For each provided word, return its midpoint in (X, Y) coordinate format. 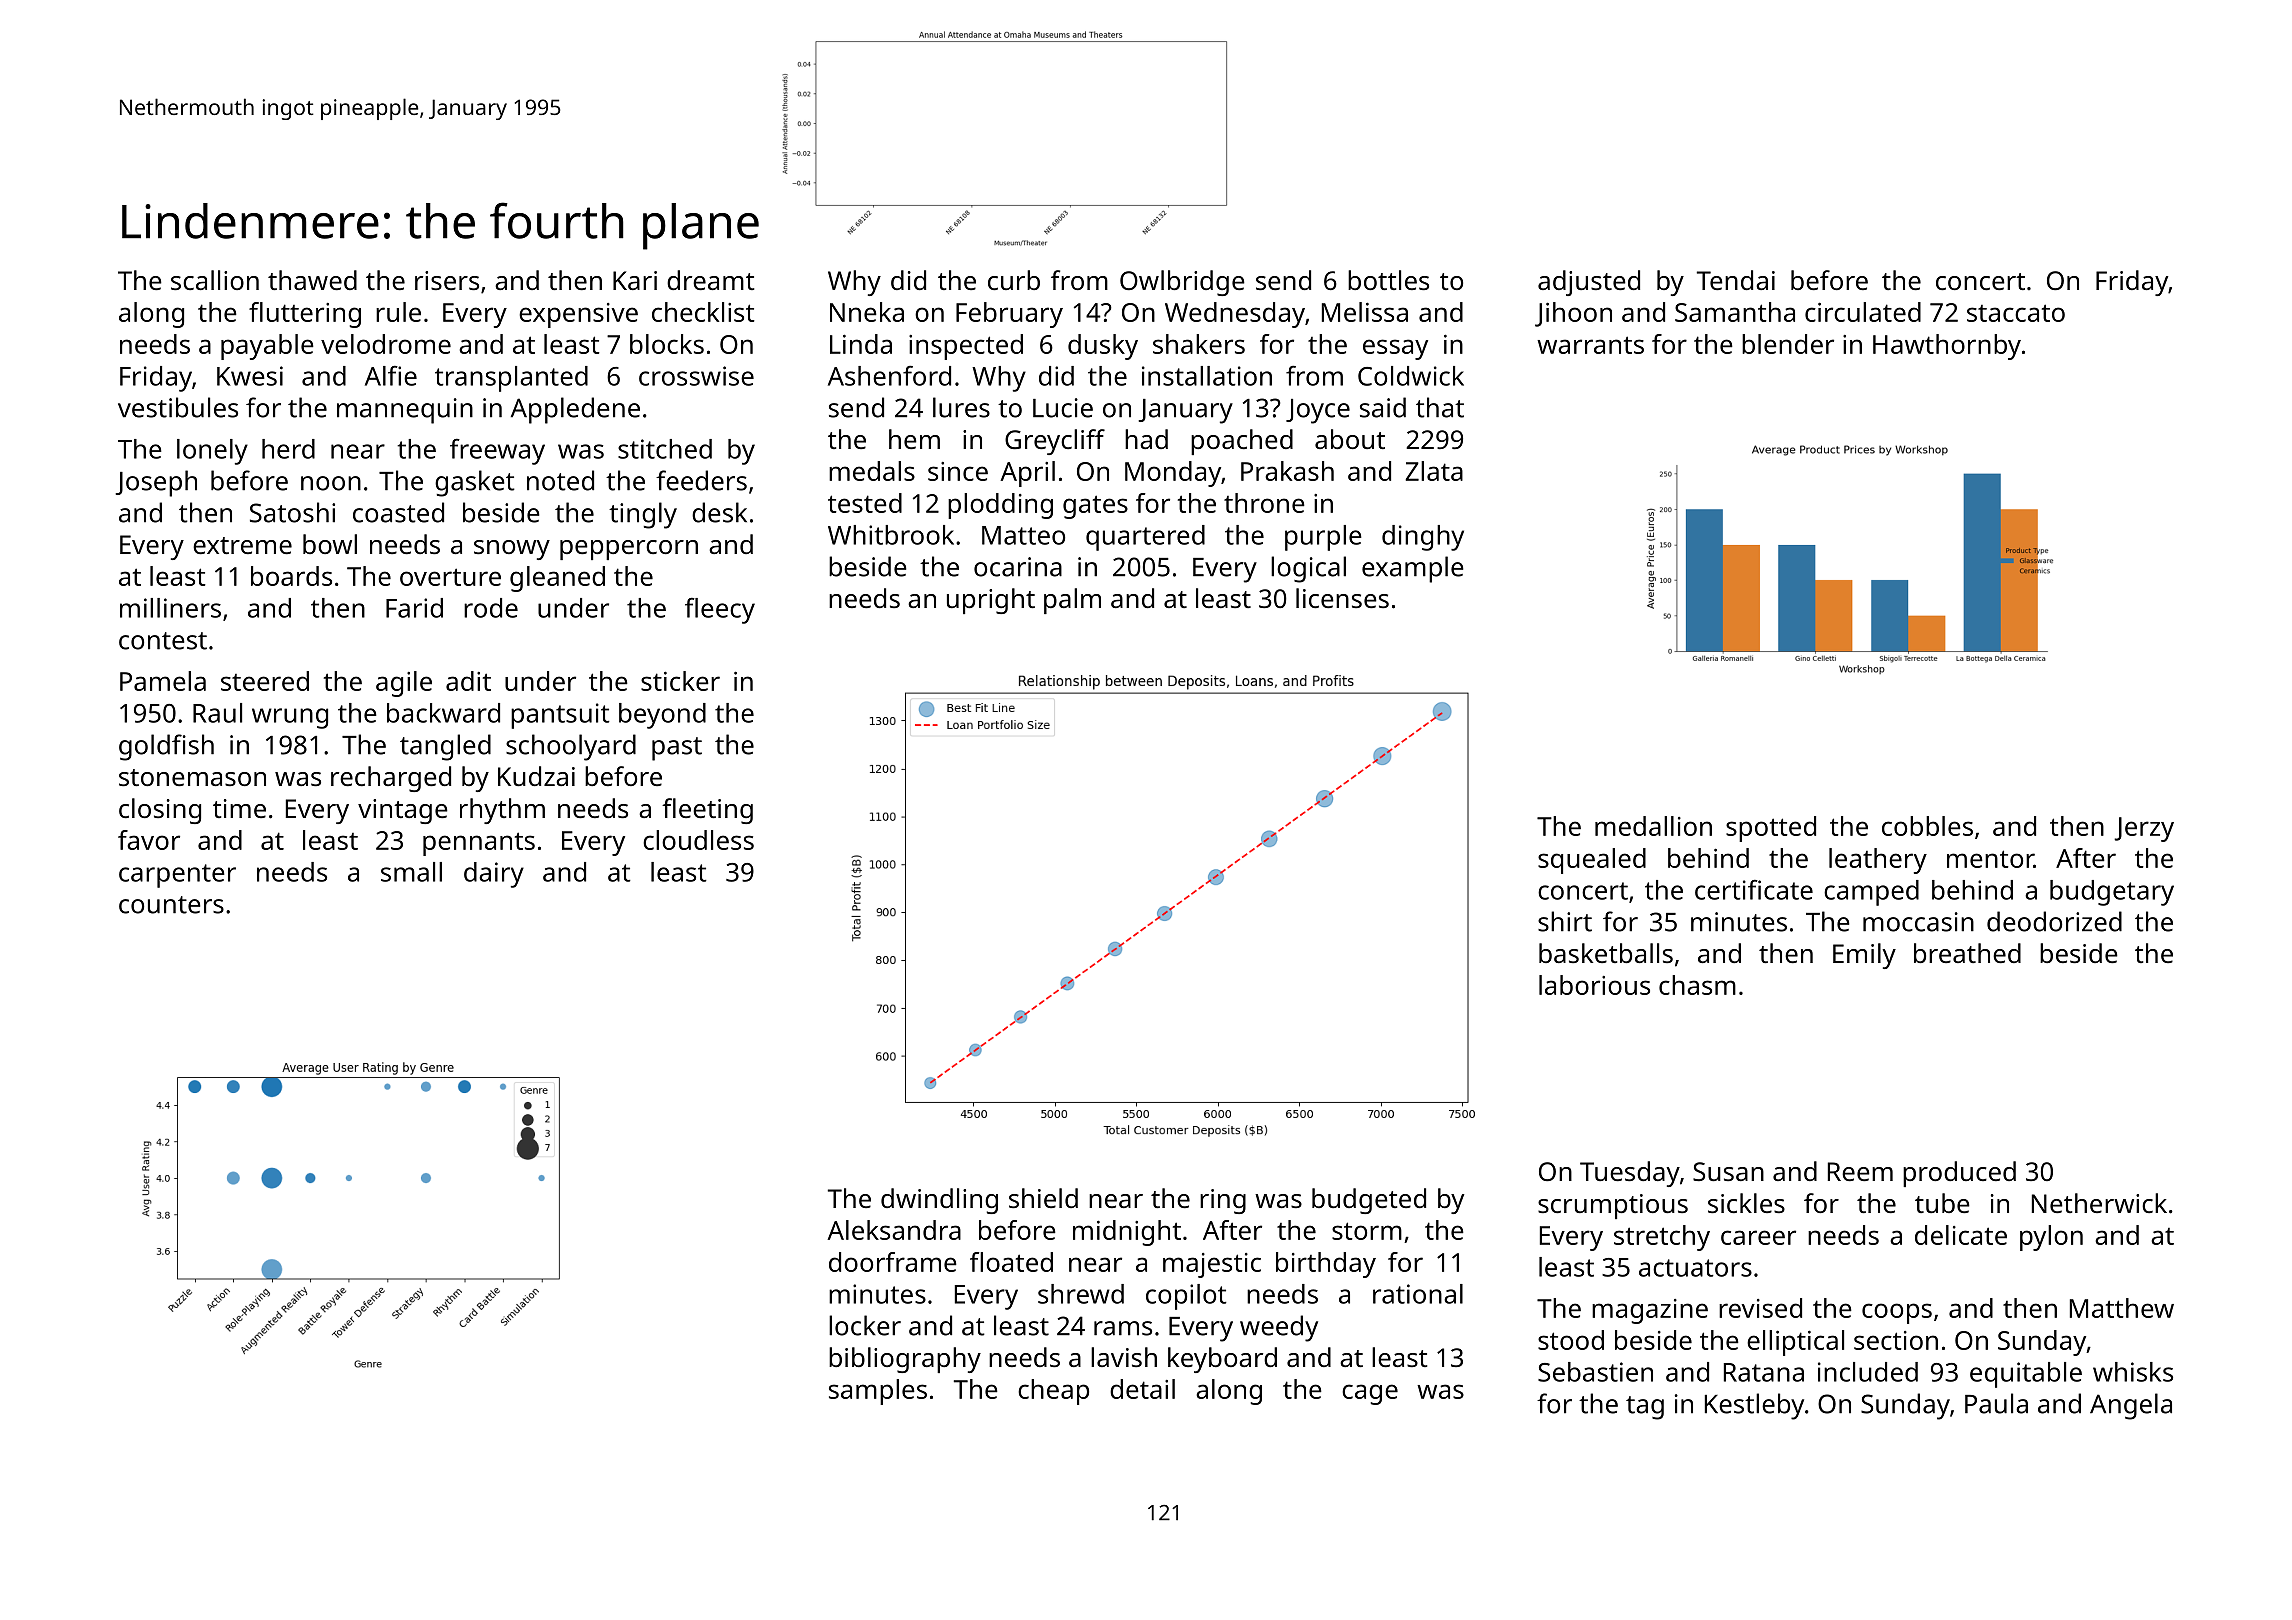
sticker (680, 681)
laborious (1594, 985)
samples (878, 1392)
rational (1418, 1294)
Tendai (1736, 280)
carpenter (177, 876)
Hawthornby (1947, 347)
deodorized (2054, 921)
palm (1072, 601)
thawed (312, 280)
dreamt (710, 280)
